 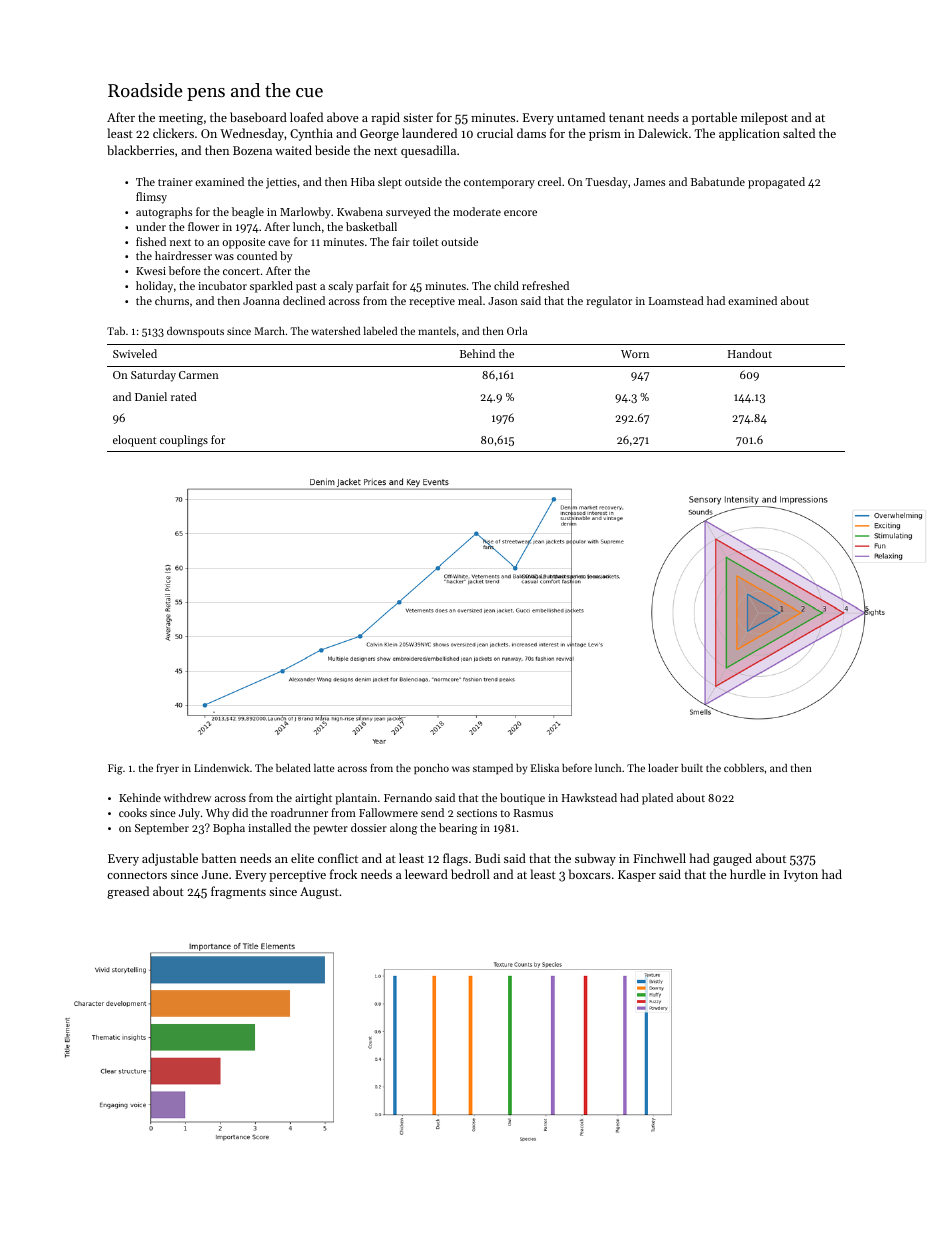 I want to click on couplings, so click(x=184, y=441).
